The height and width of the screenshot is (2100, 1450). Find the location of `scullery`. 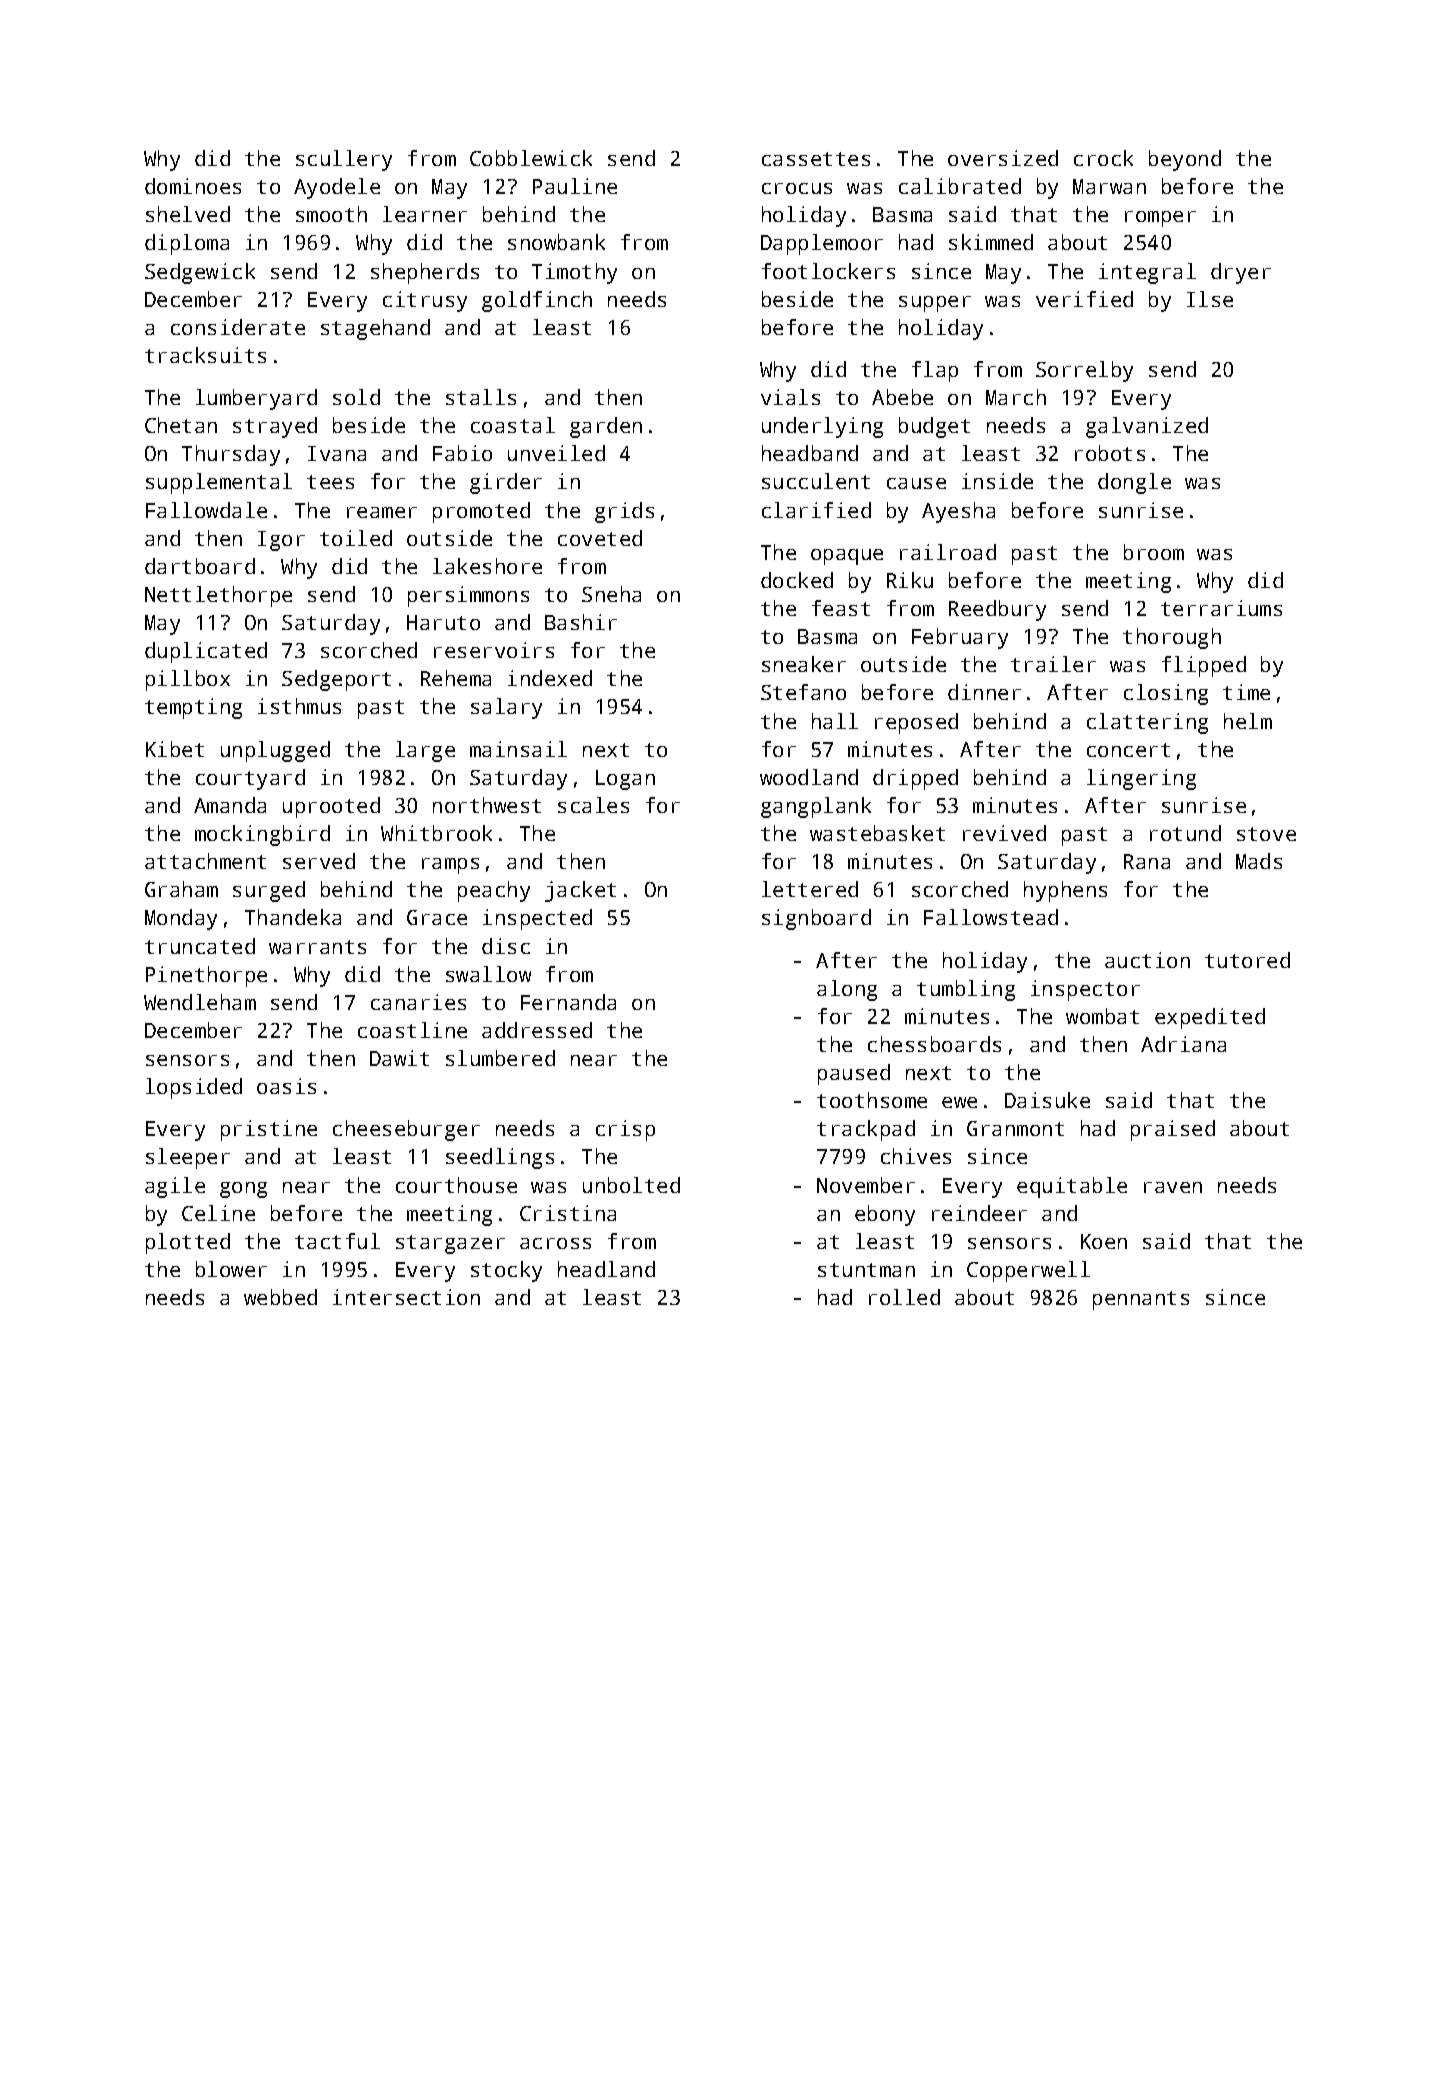

scullery is located at coordinates (344, 160).
